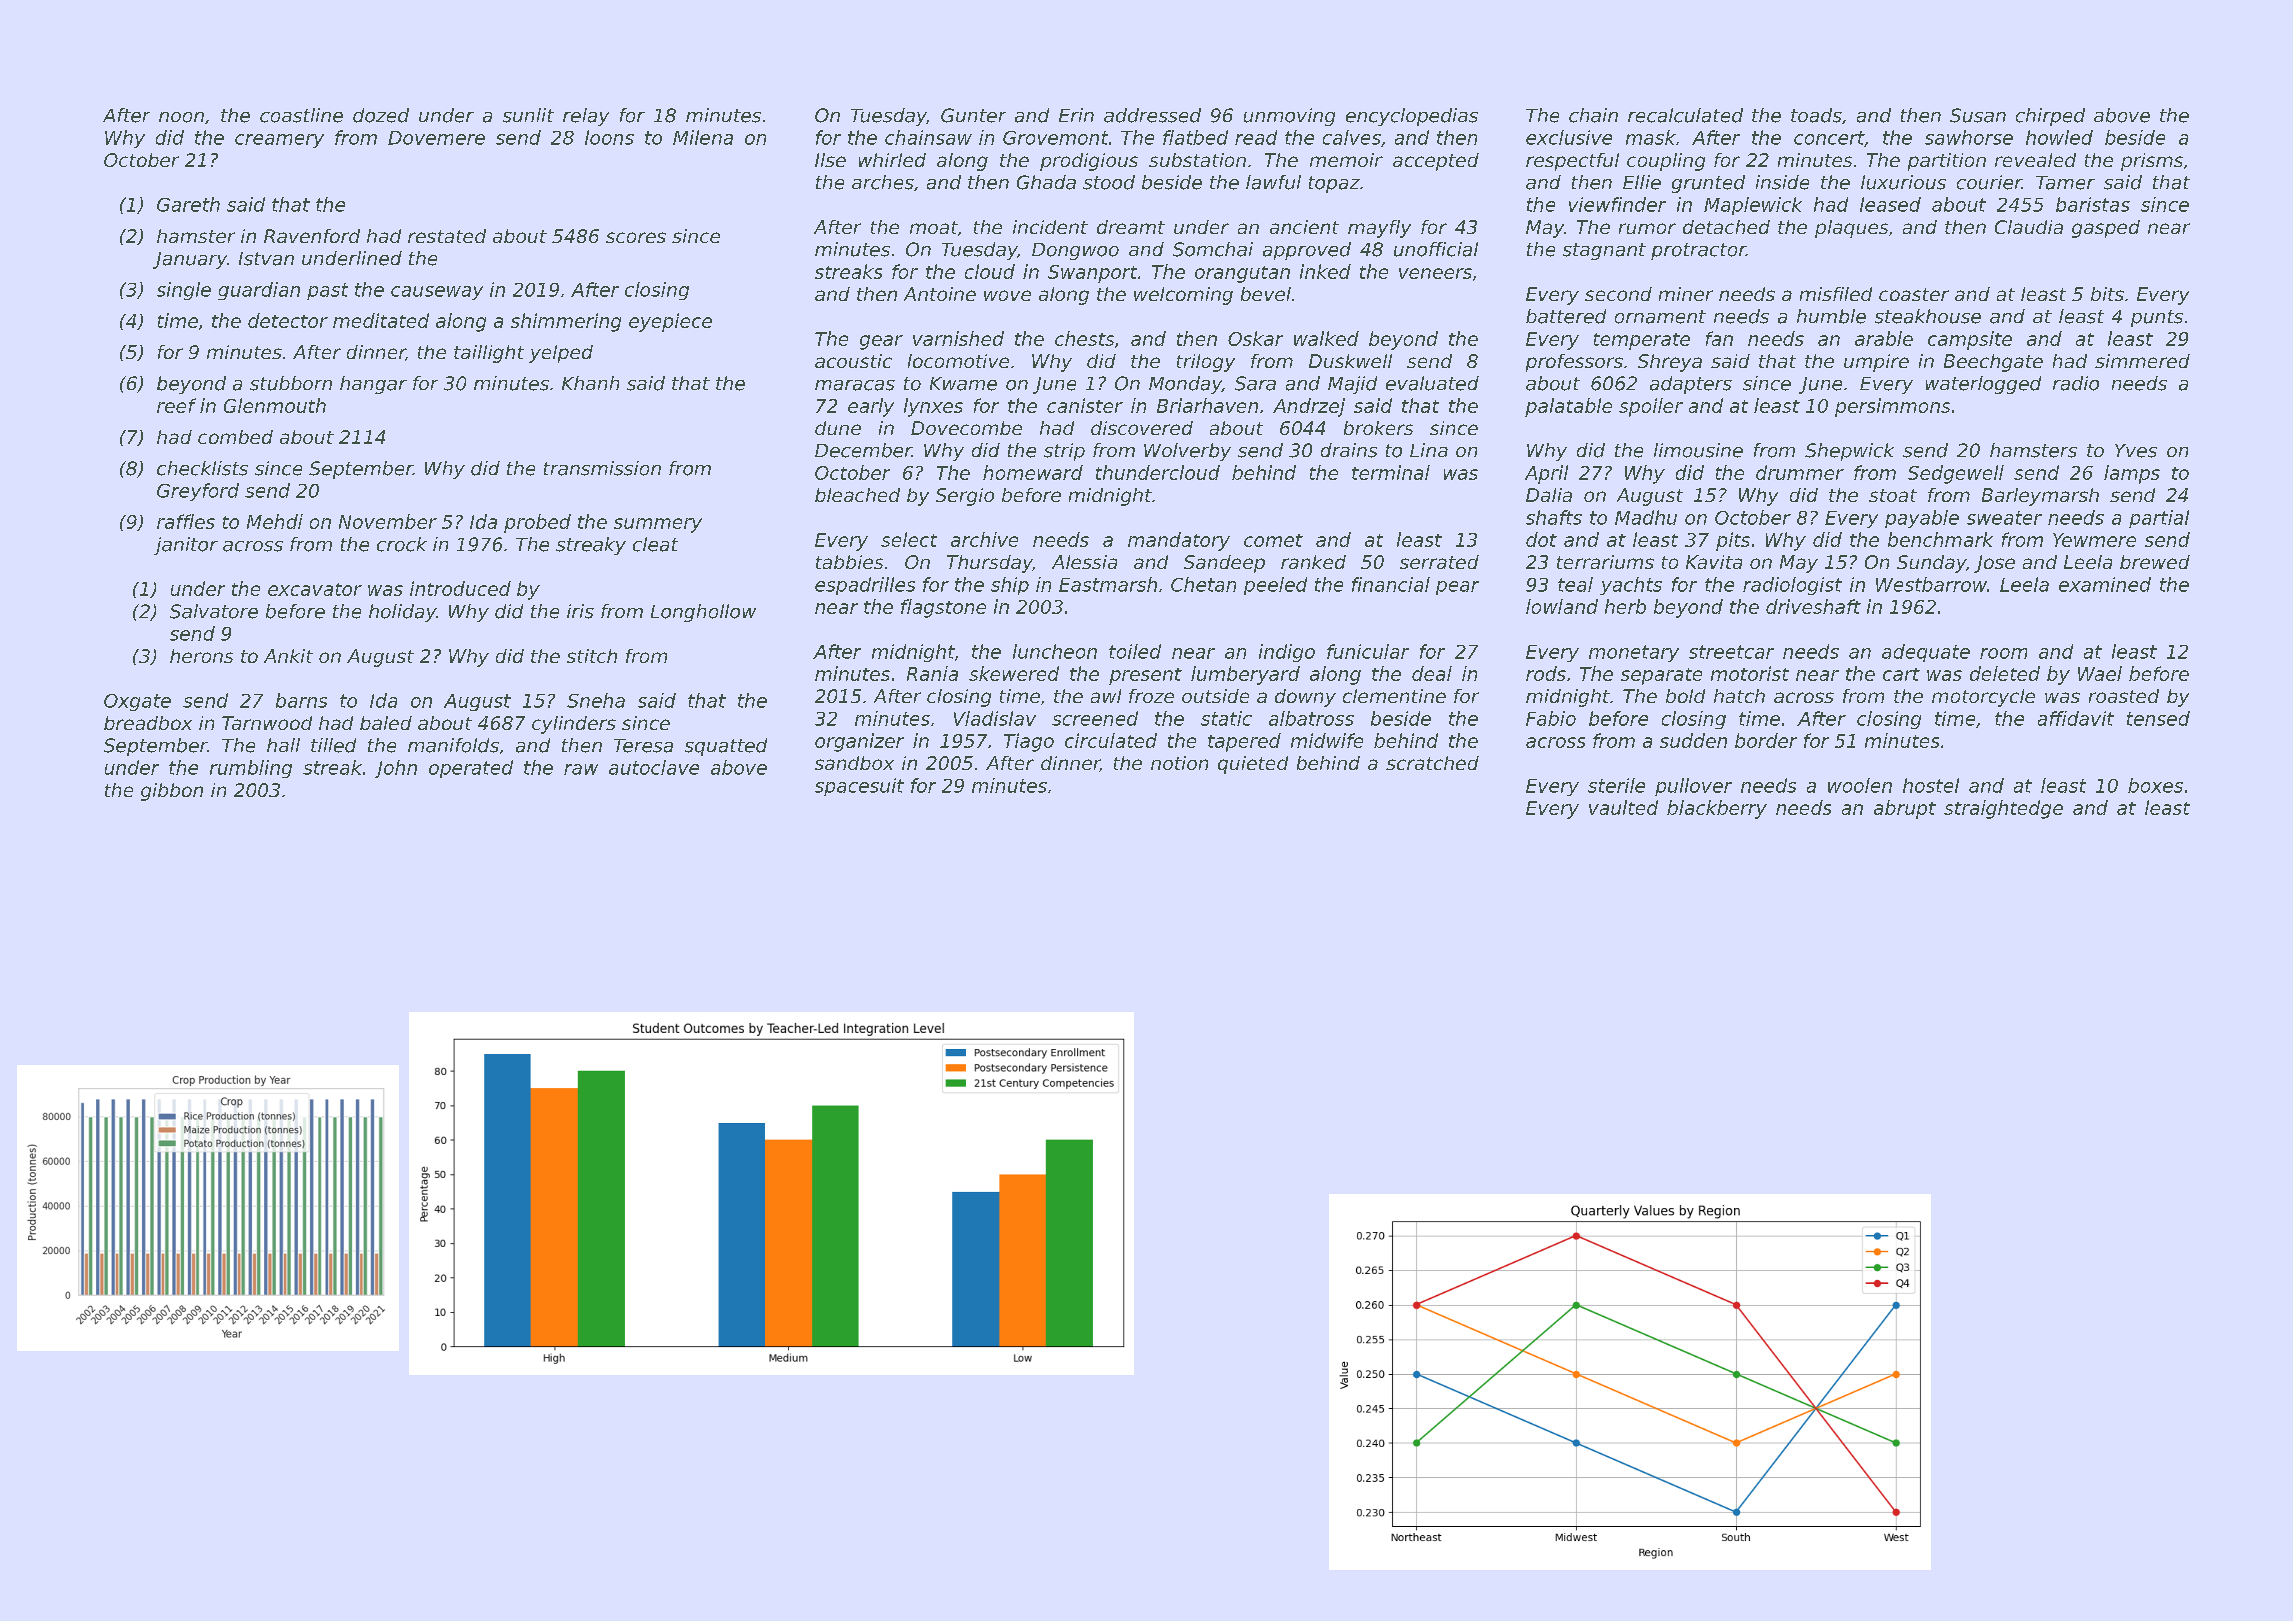 The image size is (2293, 1621). What do you see at coordinates (1625, 606) in the image?
I see `herb` at bounding box center [1625, 606].
